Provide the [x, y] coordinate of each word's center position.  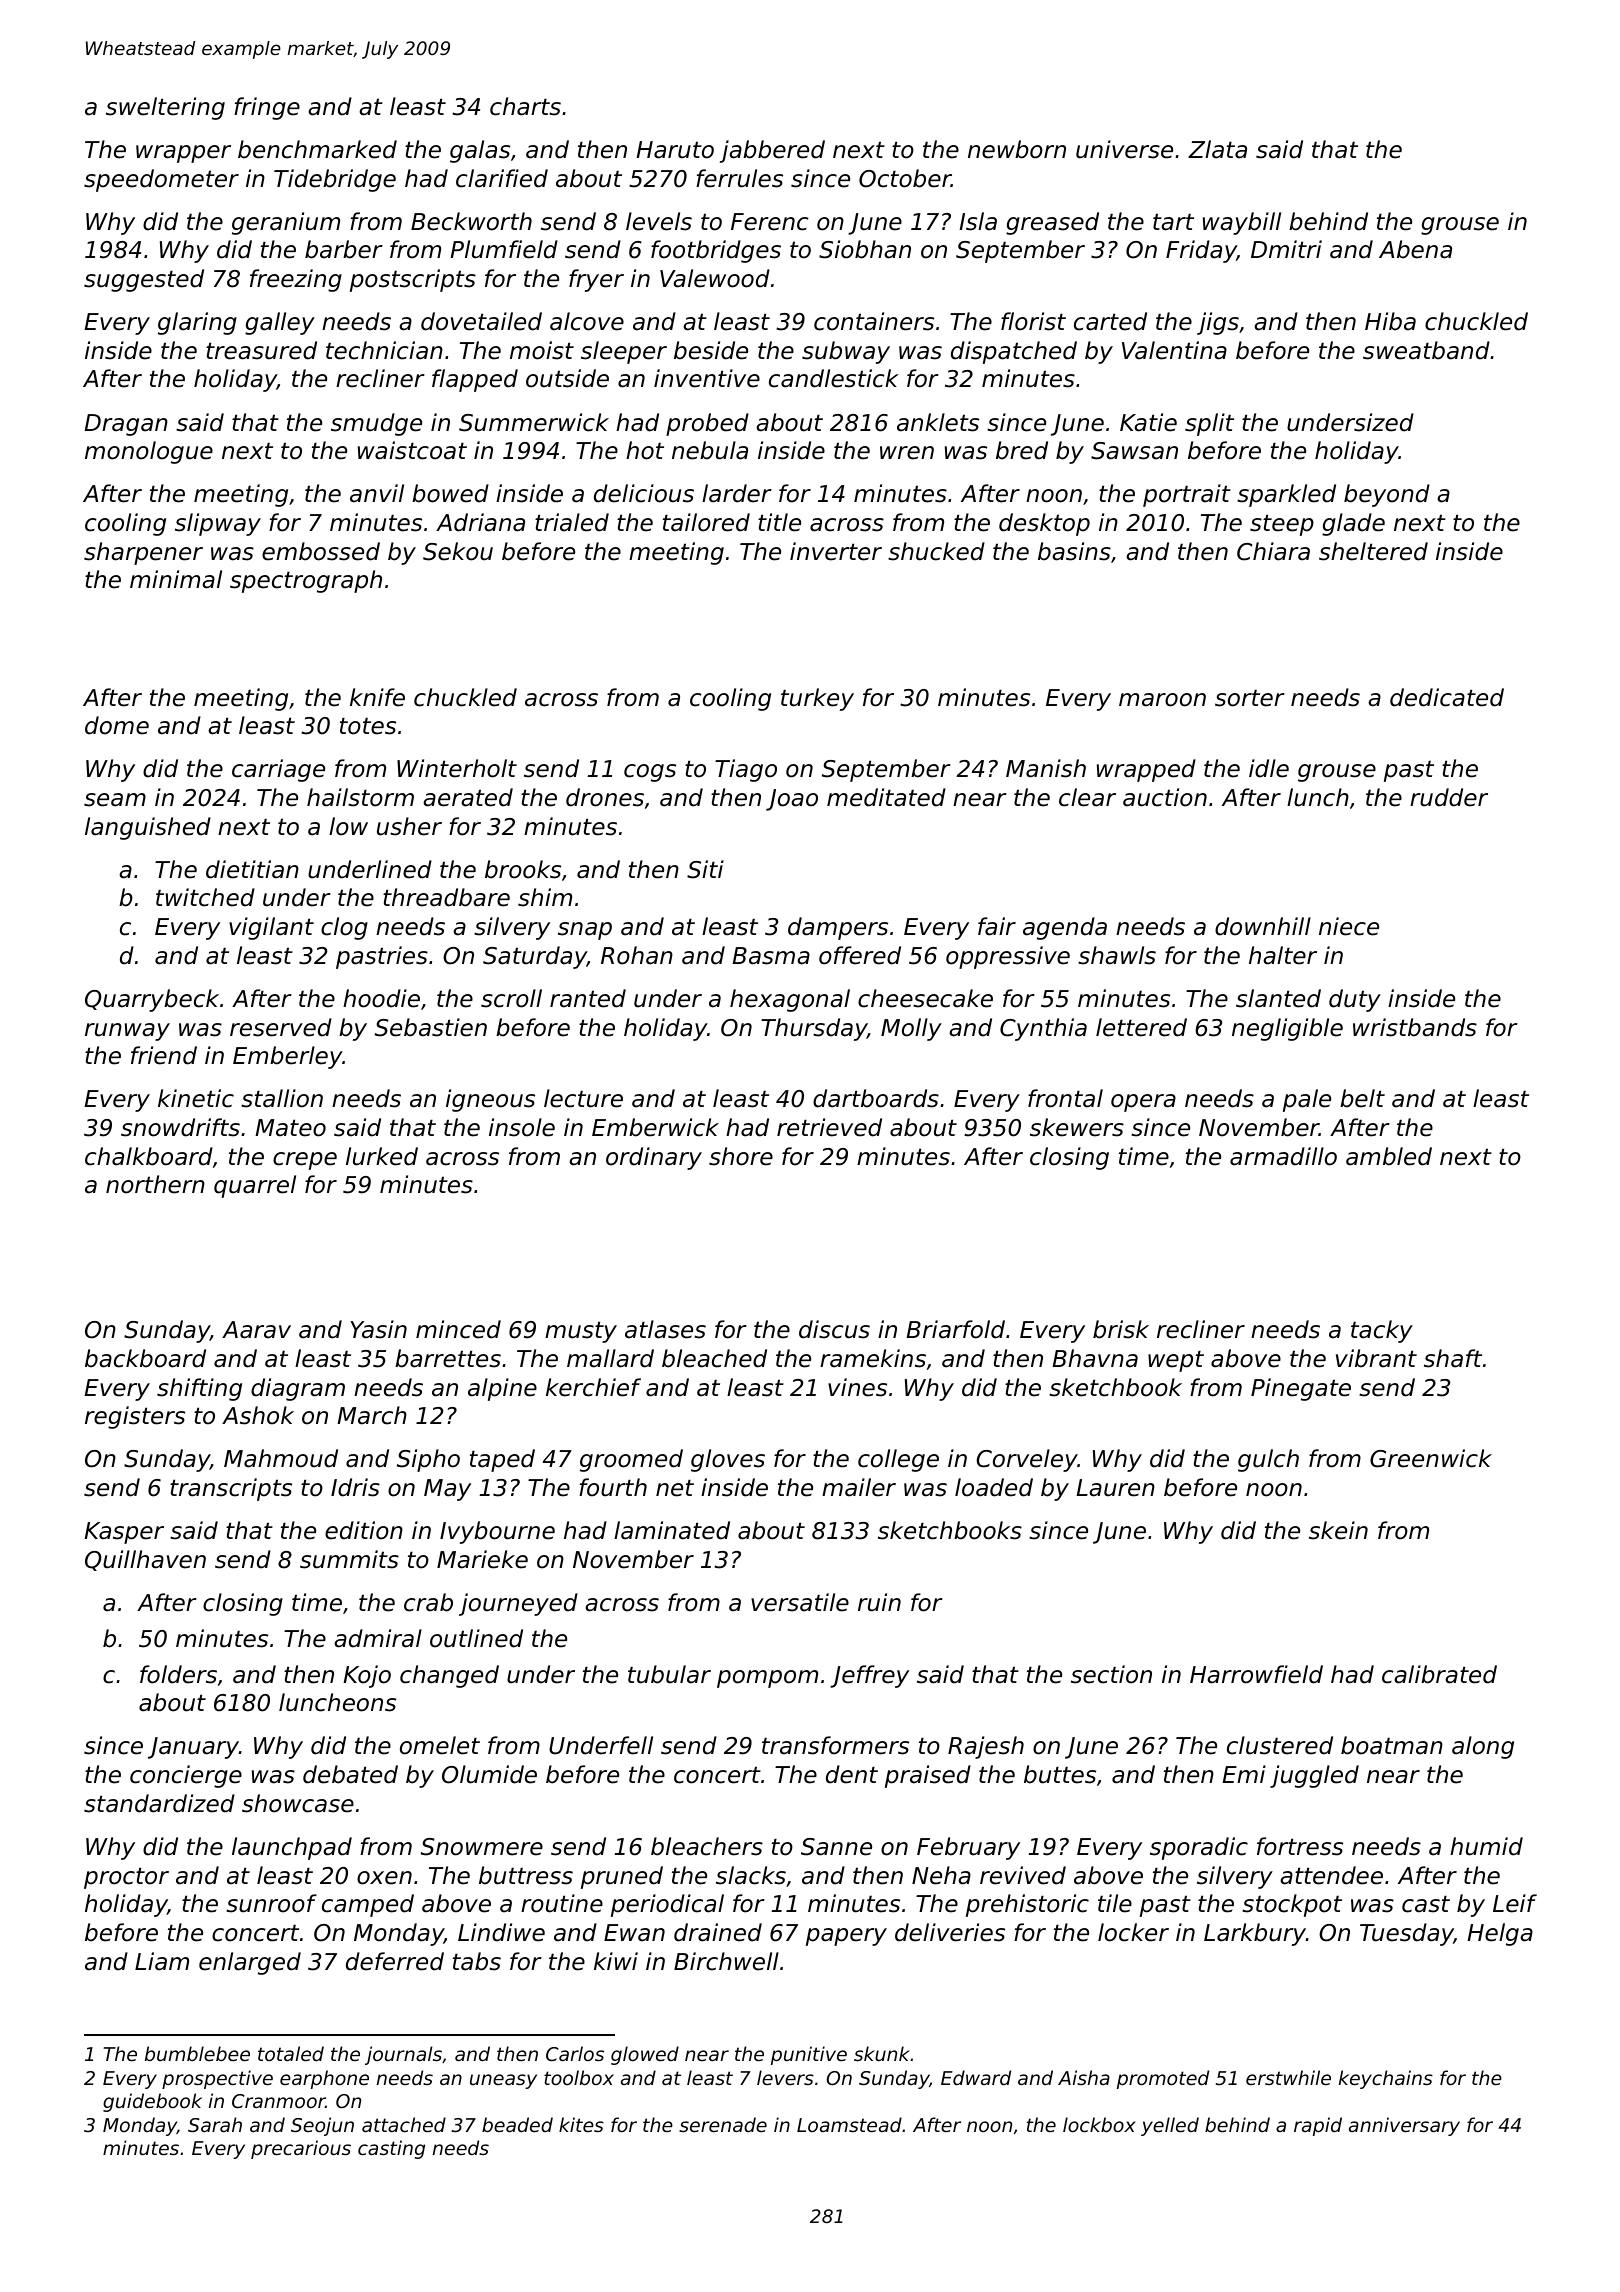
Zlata [1217, 149]
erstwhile [1288, 2077]
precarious [301, 2149]
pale [1307, 1100]
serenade [723, 2124]
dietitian [252, 869]
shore [741, 1156]
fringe [267, 108]
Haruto [675, 150]
